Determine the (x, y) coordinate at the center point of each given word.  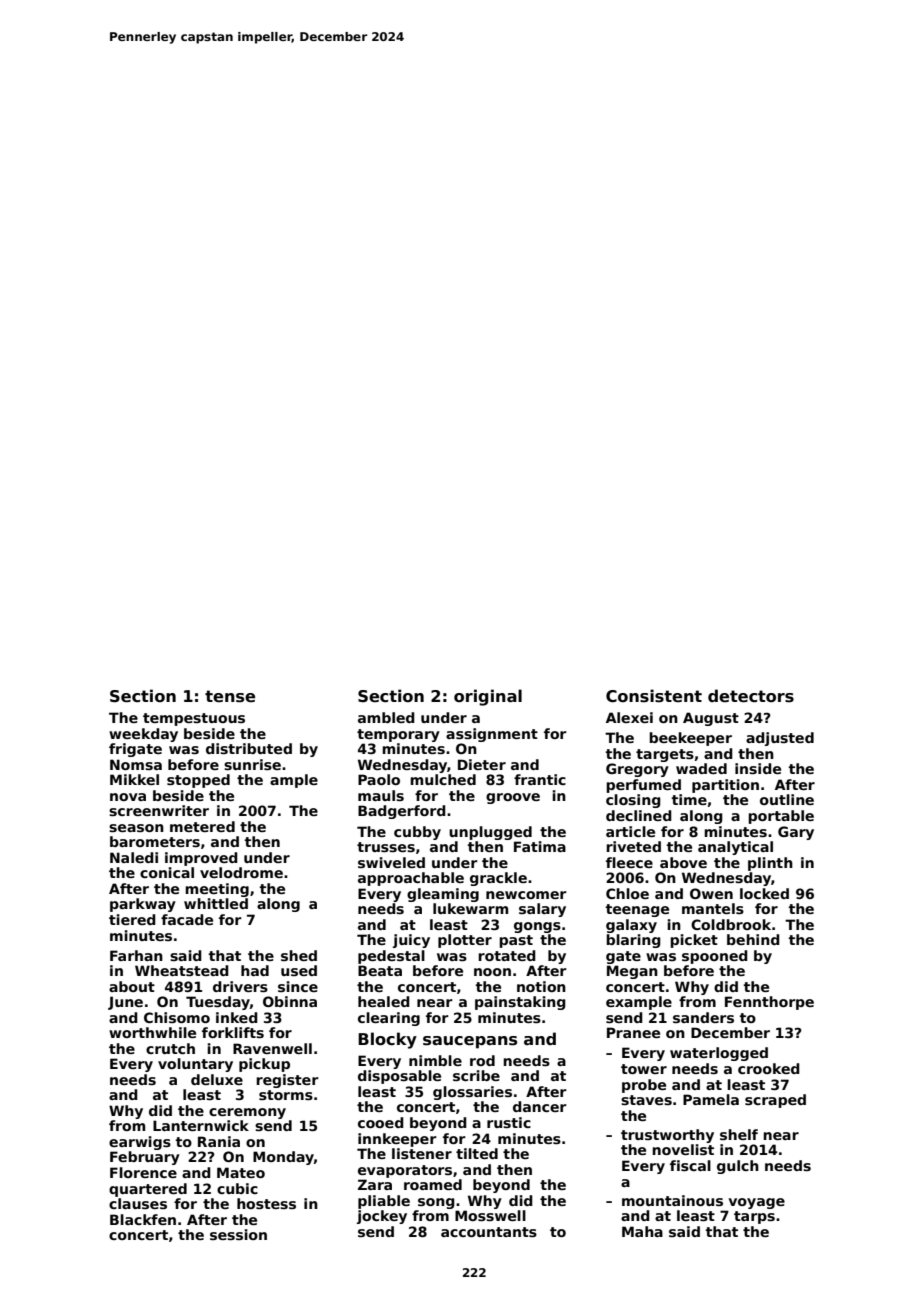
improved (201, 859)
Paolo (379, 779)
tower (644, 1069)
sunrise (252, 764)
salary (542, 910)
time (689, 799)
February (145, 1158)
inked (237, 1017)
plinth (770, 864)
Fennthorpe (769, 1003)
